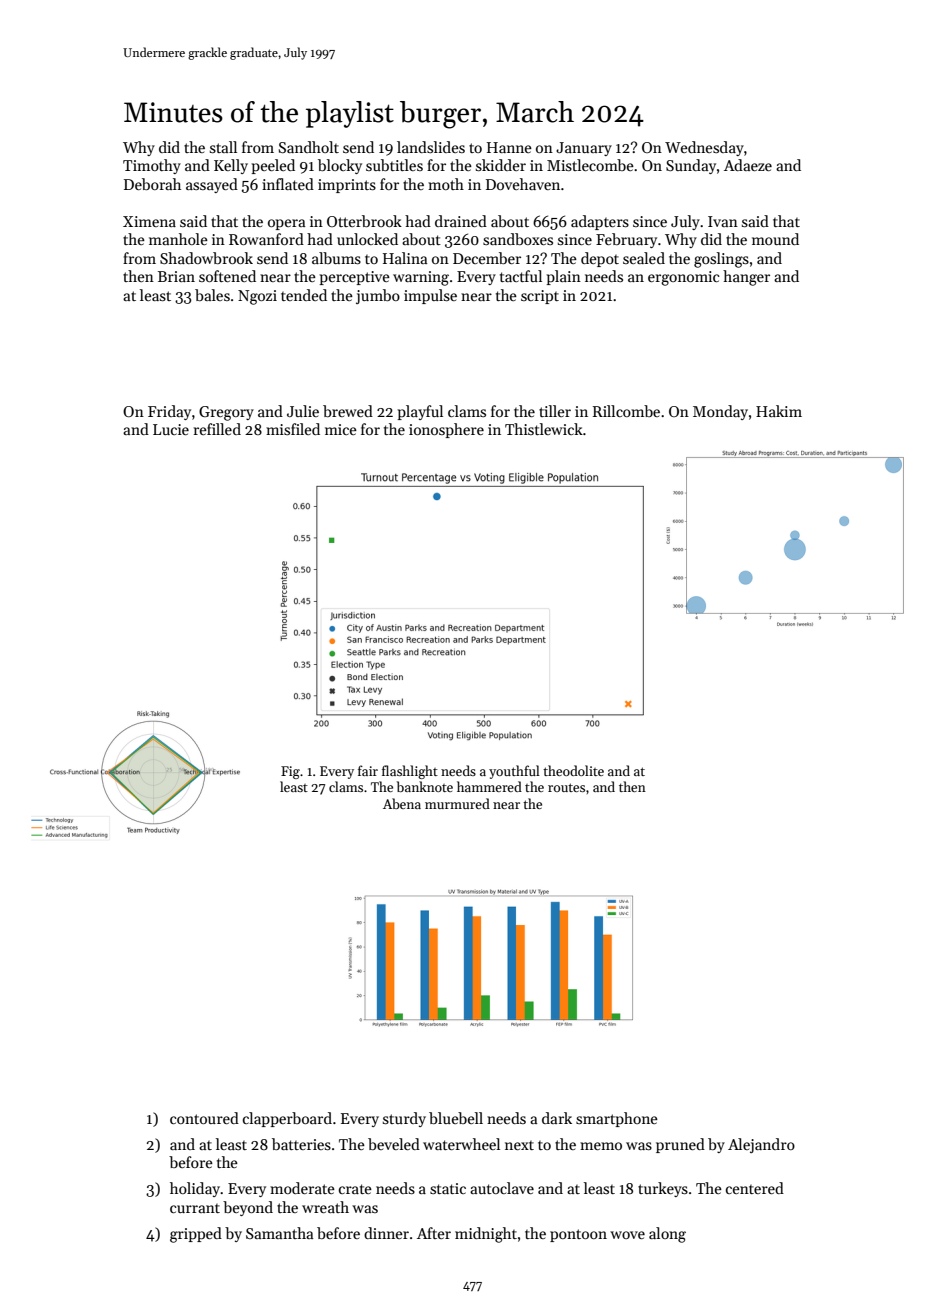  What do you see at coordinates (446, 430) in the screenshot?
I see `ionosphere` at bounding box center [446, 430].
